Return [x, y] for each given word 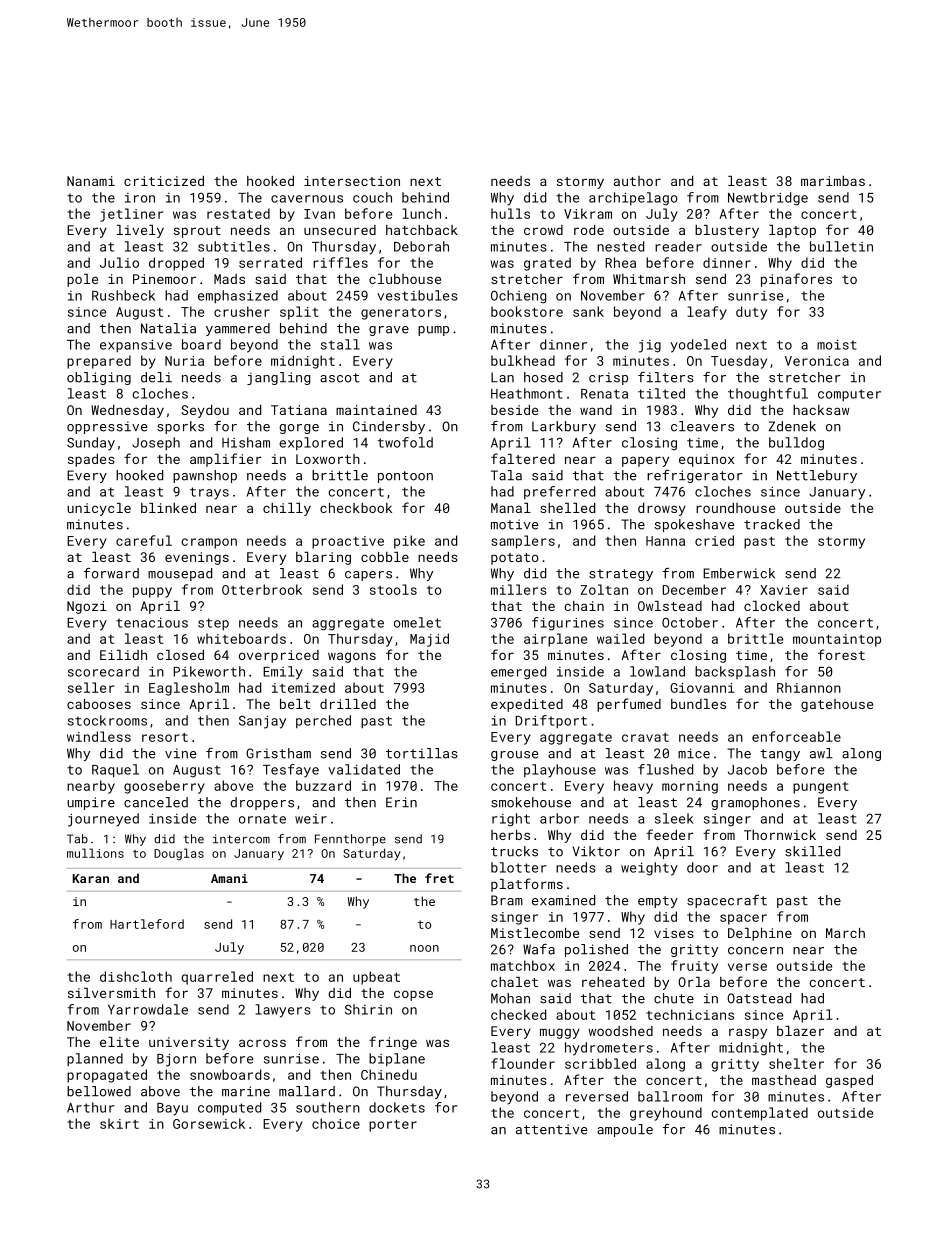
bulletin [841, 246]
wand [596, 410]
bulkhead [523, 360]
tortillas [422, 753]
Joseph [156, 443]
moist [837, 345]
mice [694, 753]
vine [181, 753]
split [299, 313]
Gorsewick [209, 1123]
